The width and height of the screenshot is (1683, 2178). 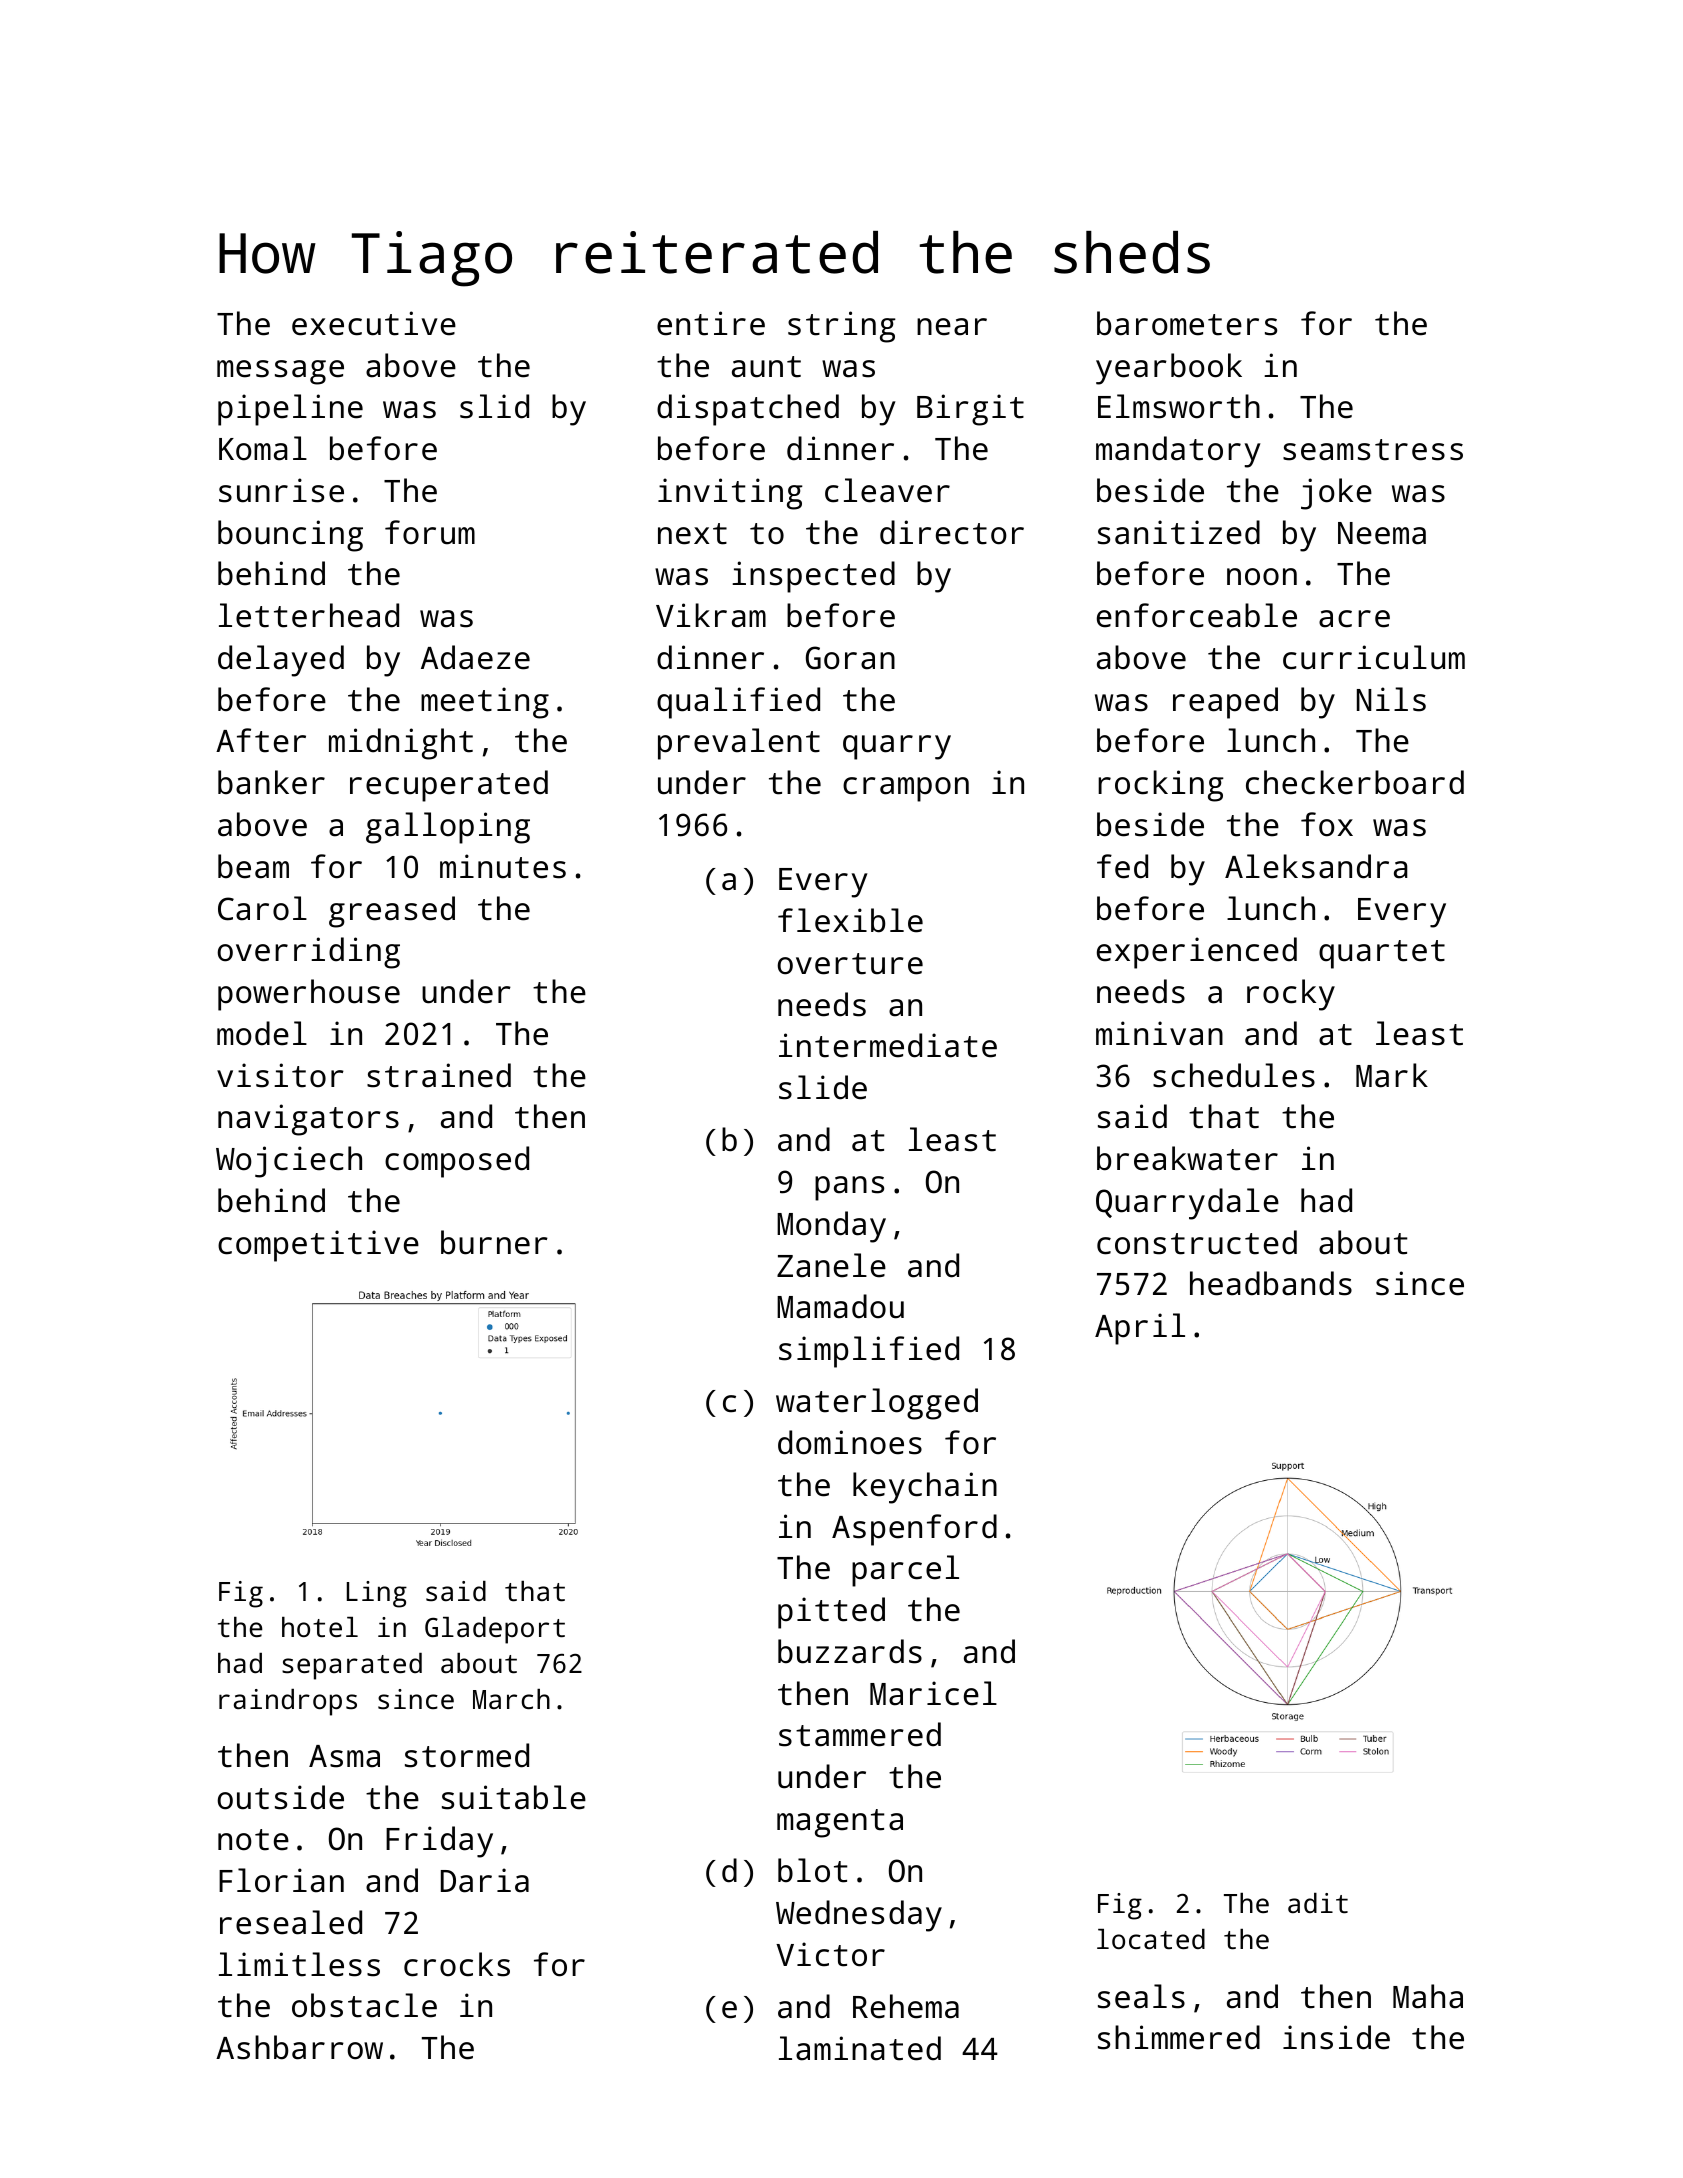 What do you see at coordinates (1197, 1242) in the screenshot?
I see `constructed` at bounding box center [1197, 1242].
